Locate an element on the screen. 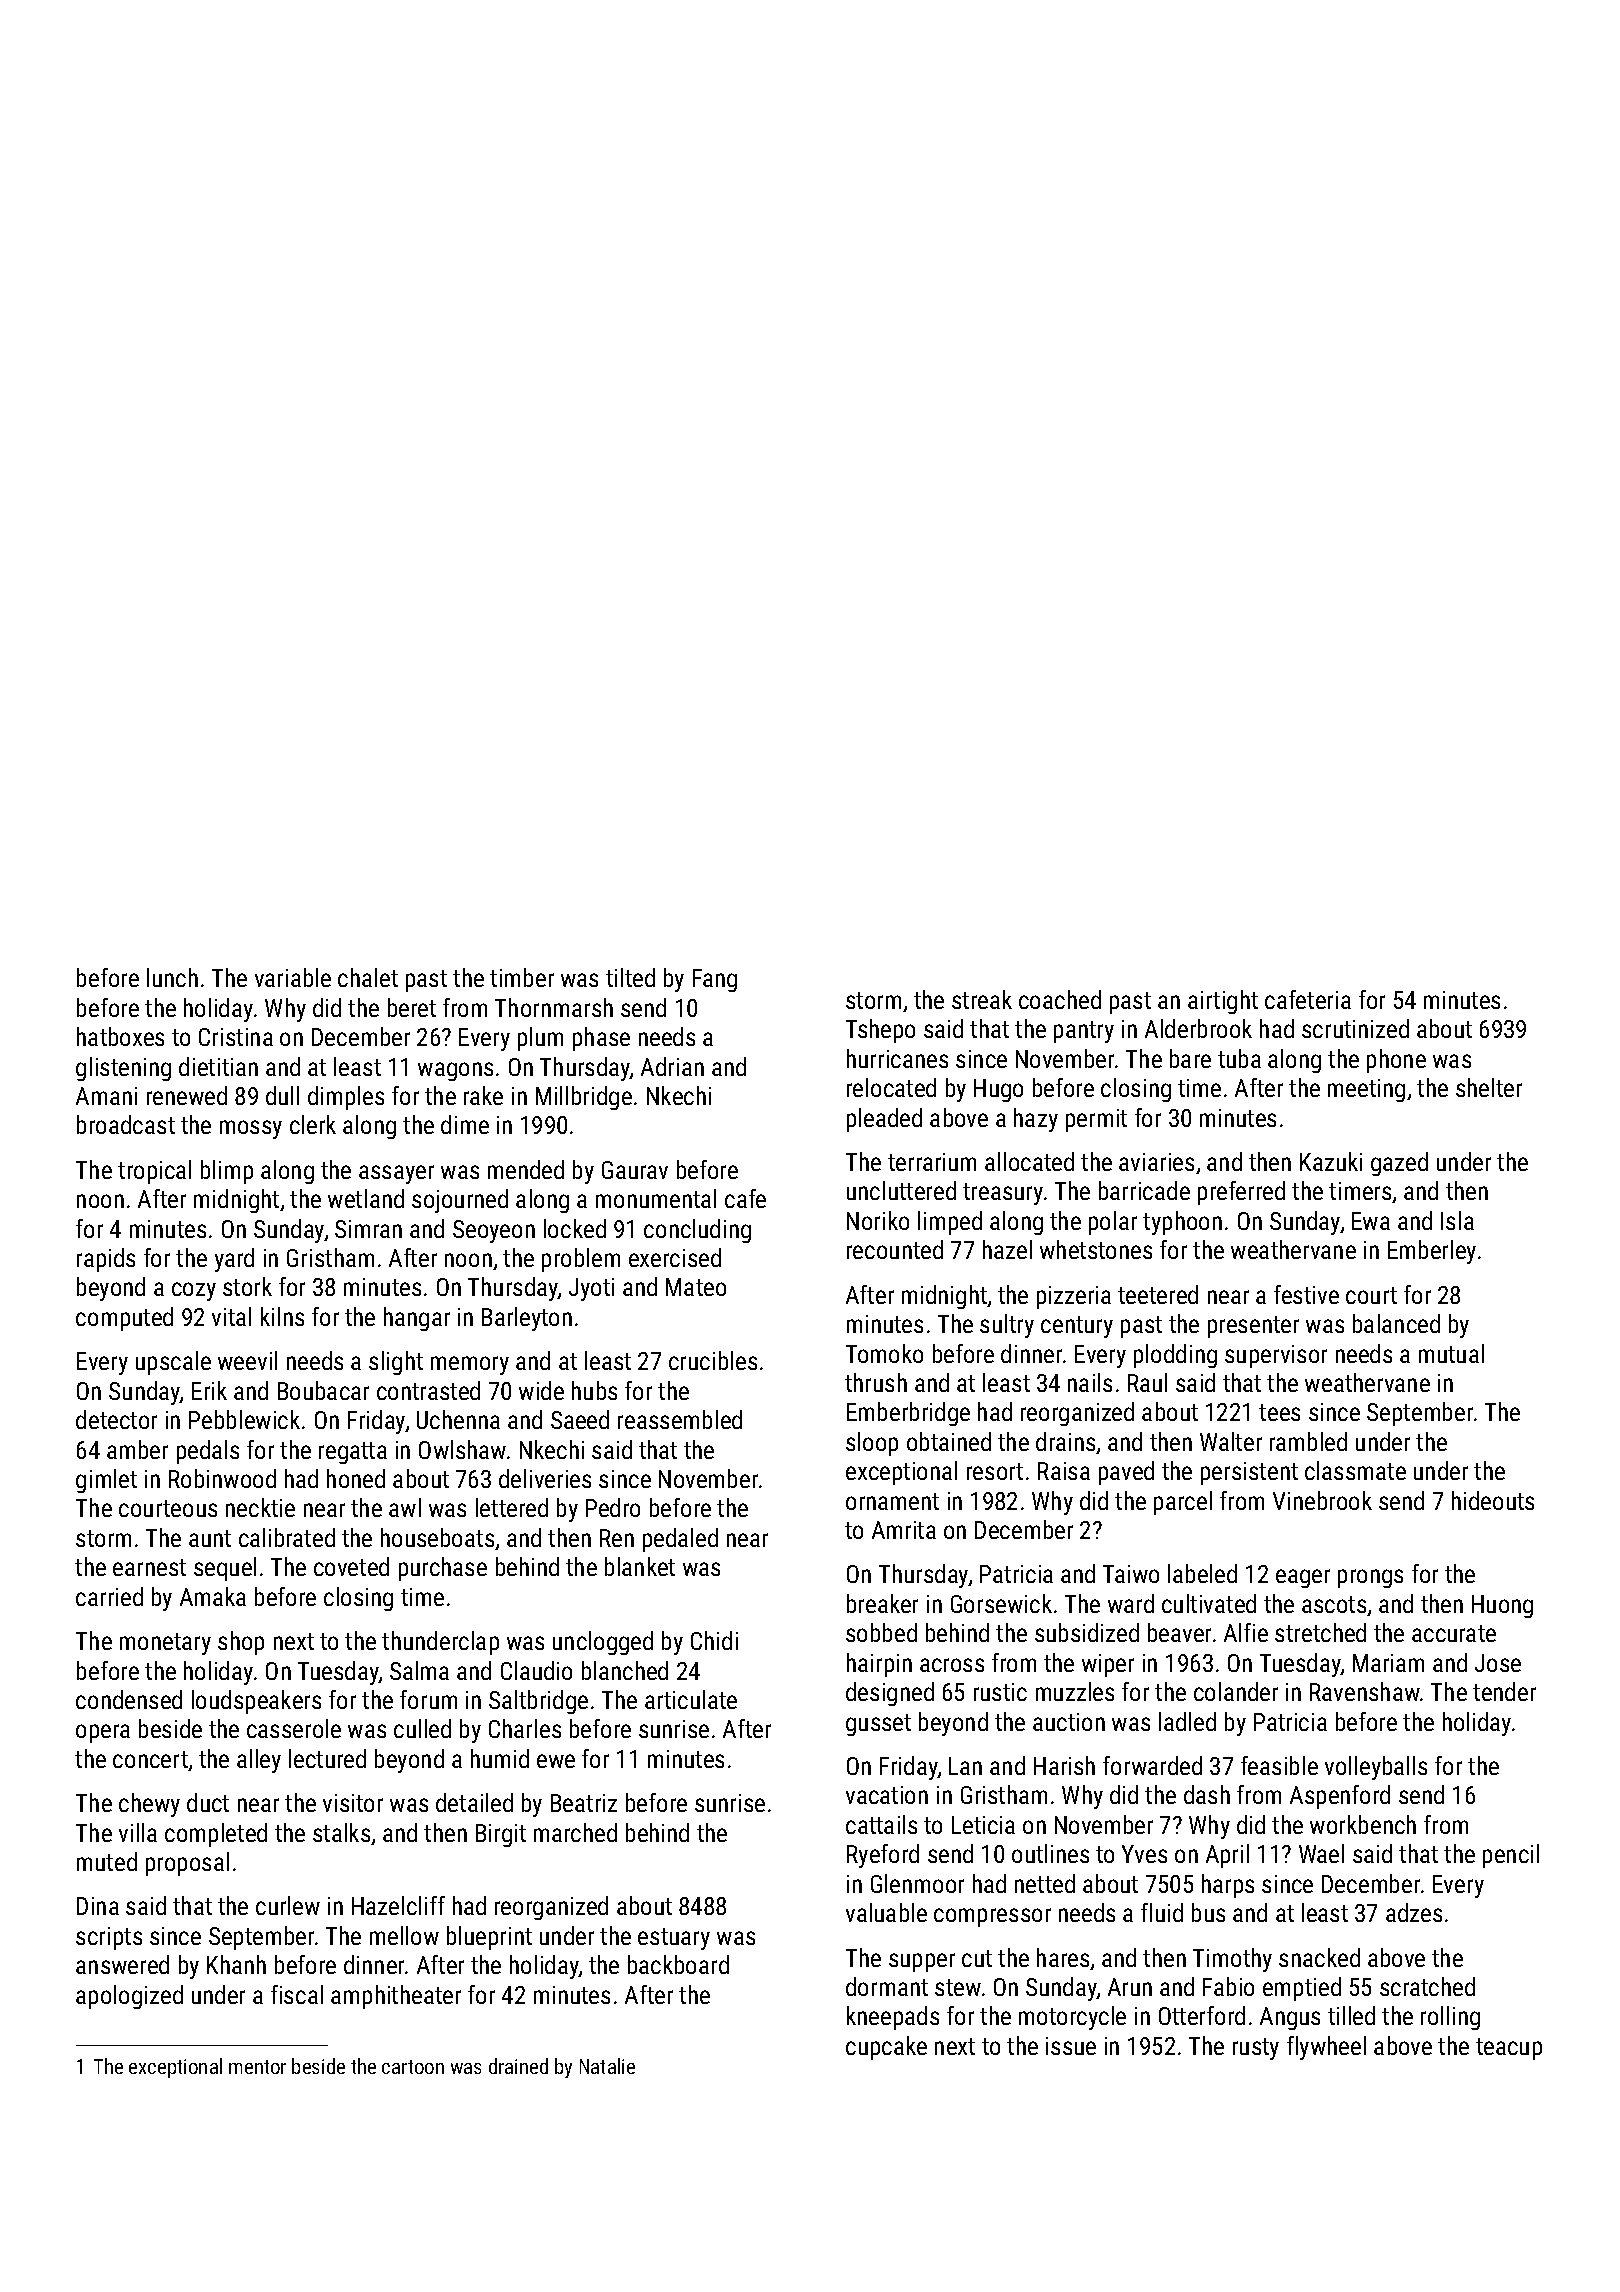 Image resolution: width=1620 pixels, height=2292 pixels. mutual is located at coordinates (1451, 1353).
